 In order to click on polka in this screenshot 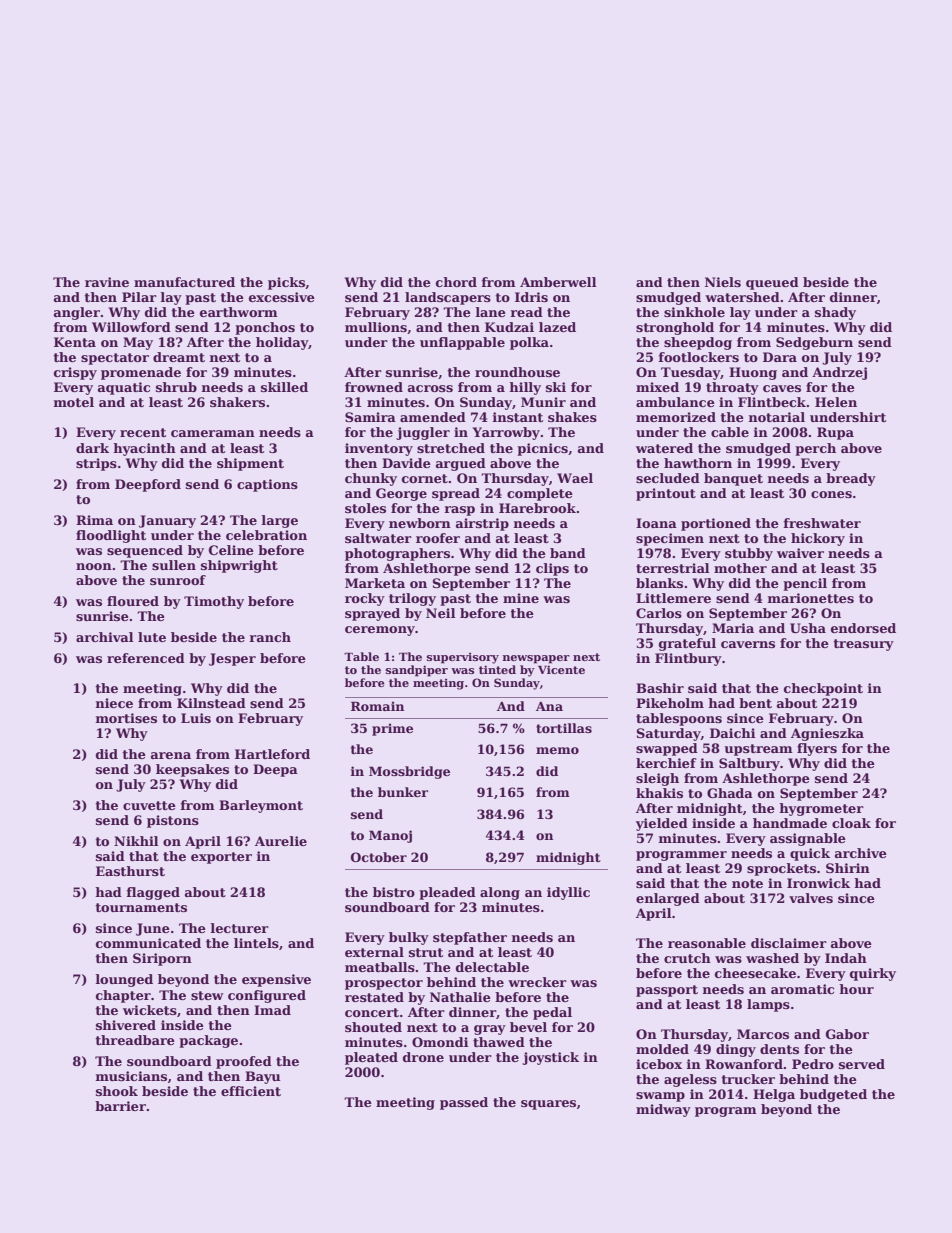, I will do `click(529, 343)`.
